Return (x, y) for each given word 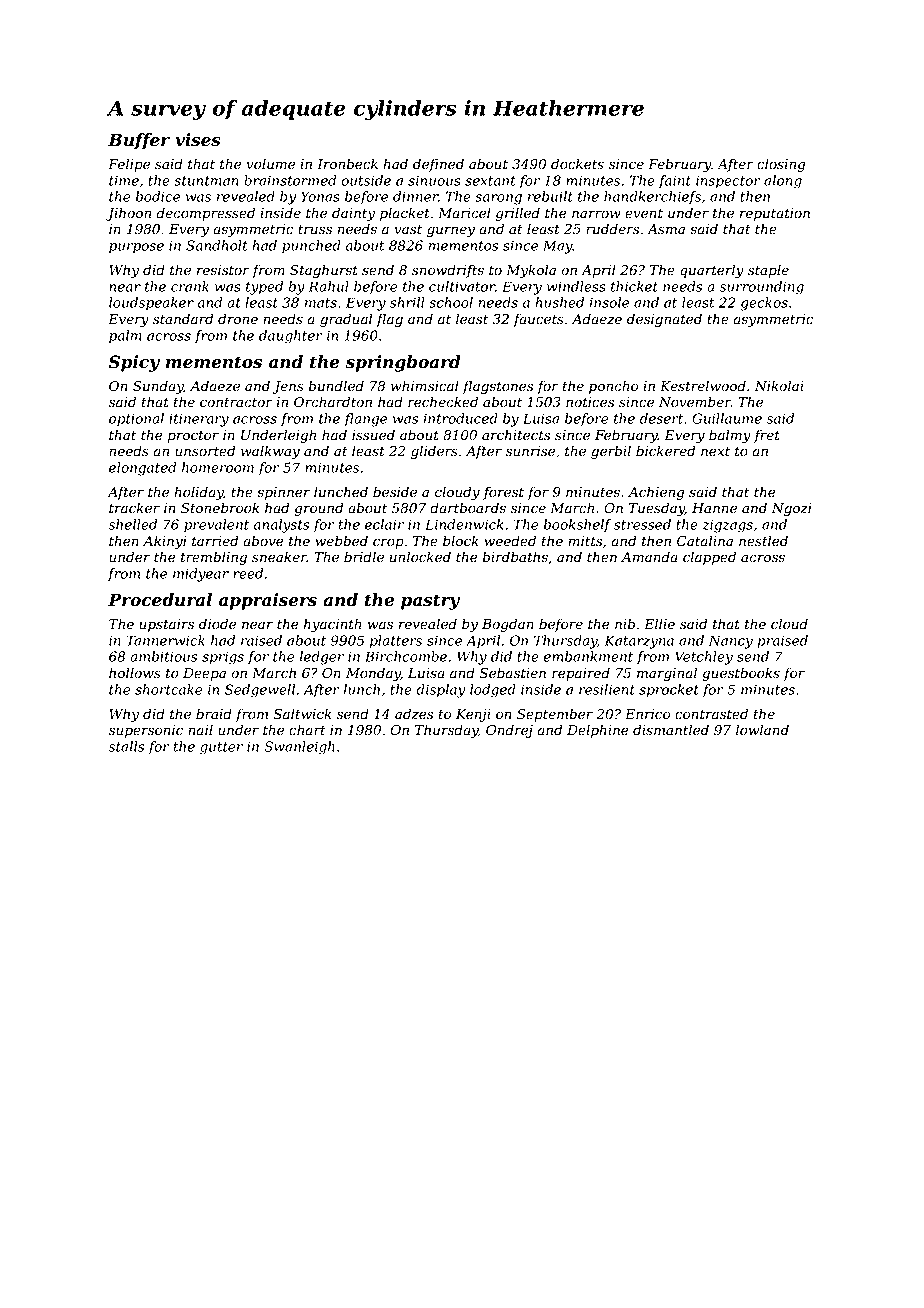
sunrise (530, 451)
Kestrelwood (703, 386)
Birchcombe (406, 656)
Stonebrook (220, 508)
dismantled (671, 730)
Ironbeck (347, 164)
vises (198, 140)
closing (781, 165)
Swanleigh (299, 748)
